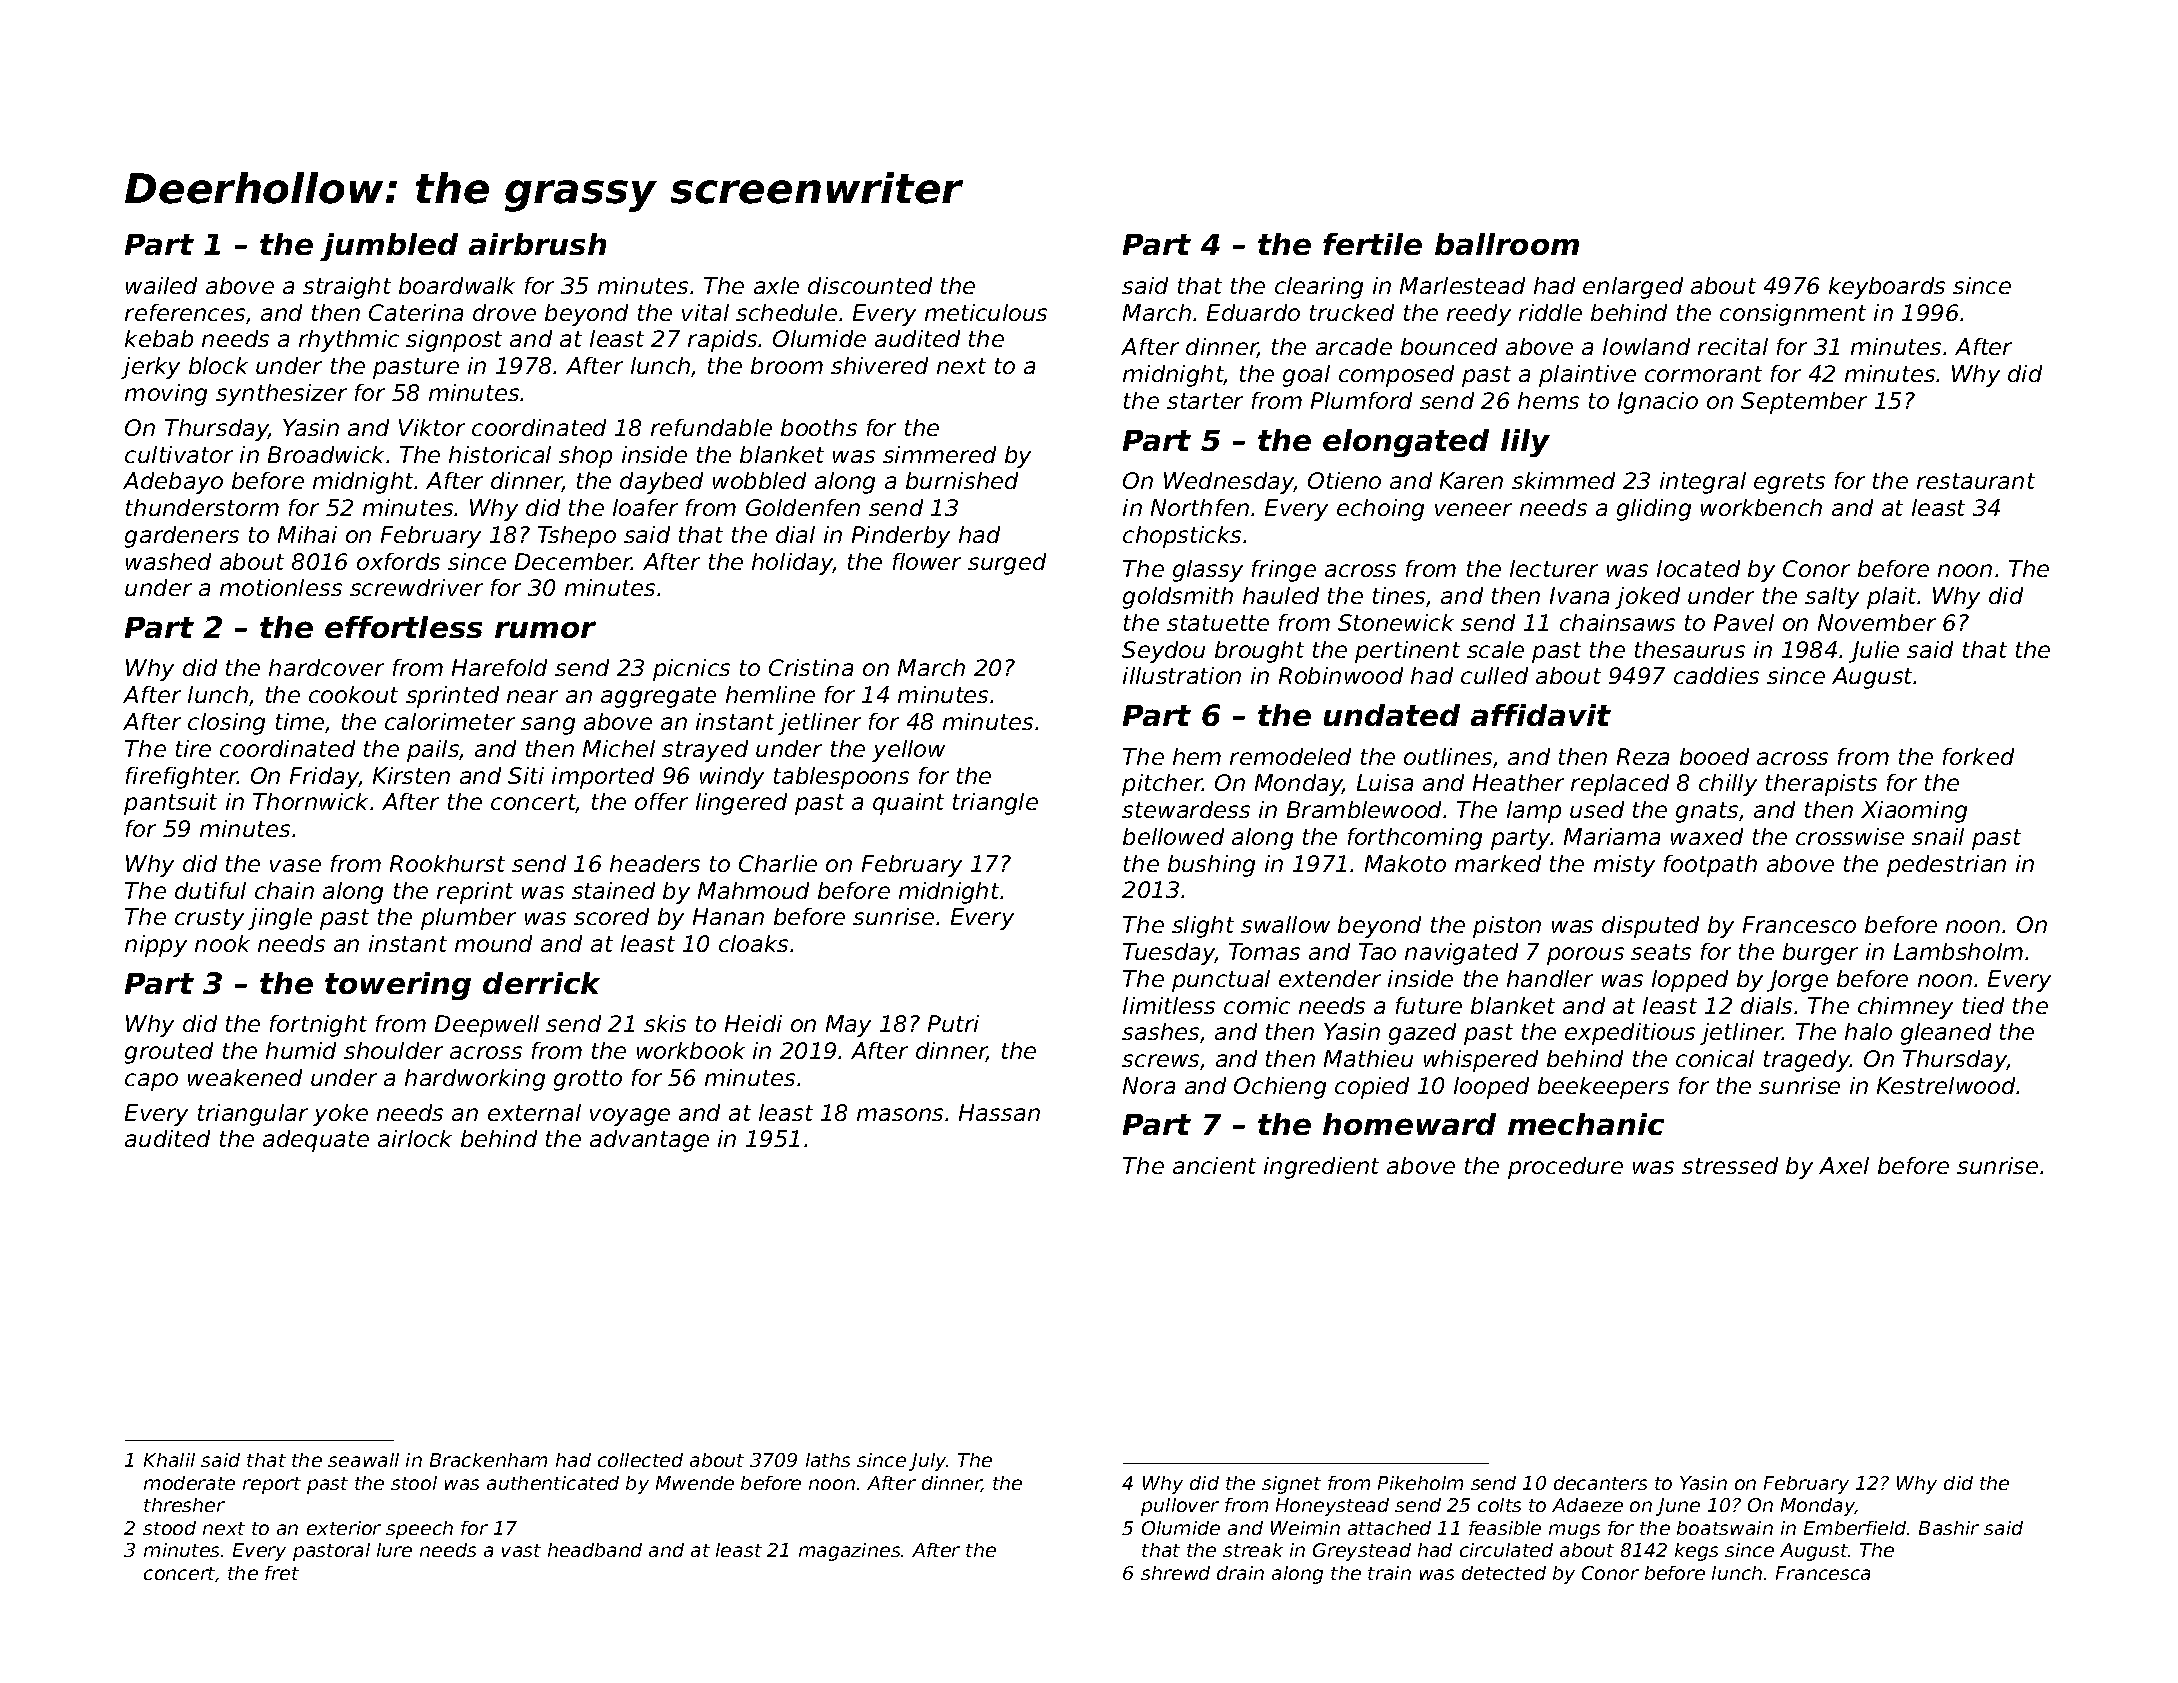 The image size is (2178, 1683). What do you see at coordinates (1541, 715) in the screenshot?
I see `affidavit` at bounding box center [1541, 715].
